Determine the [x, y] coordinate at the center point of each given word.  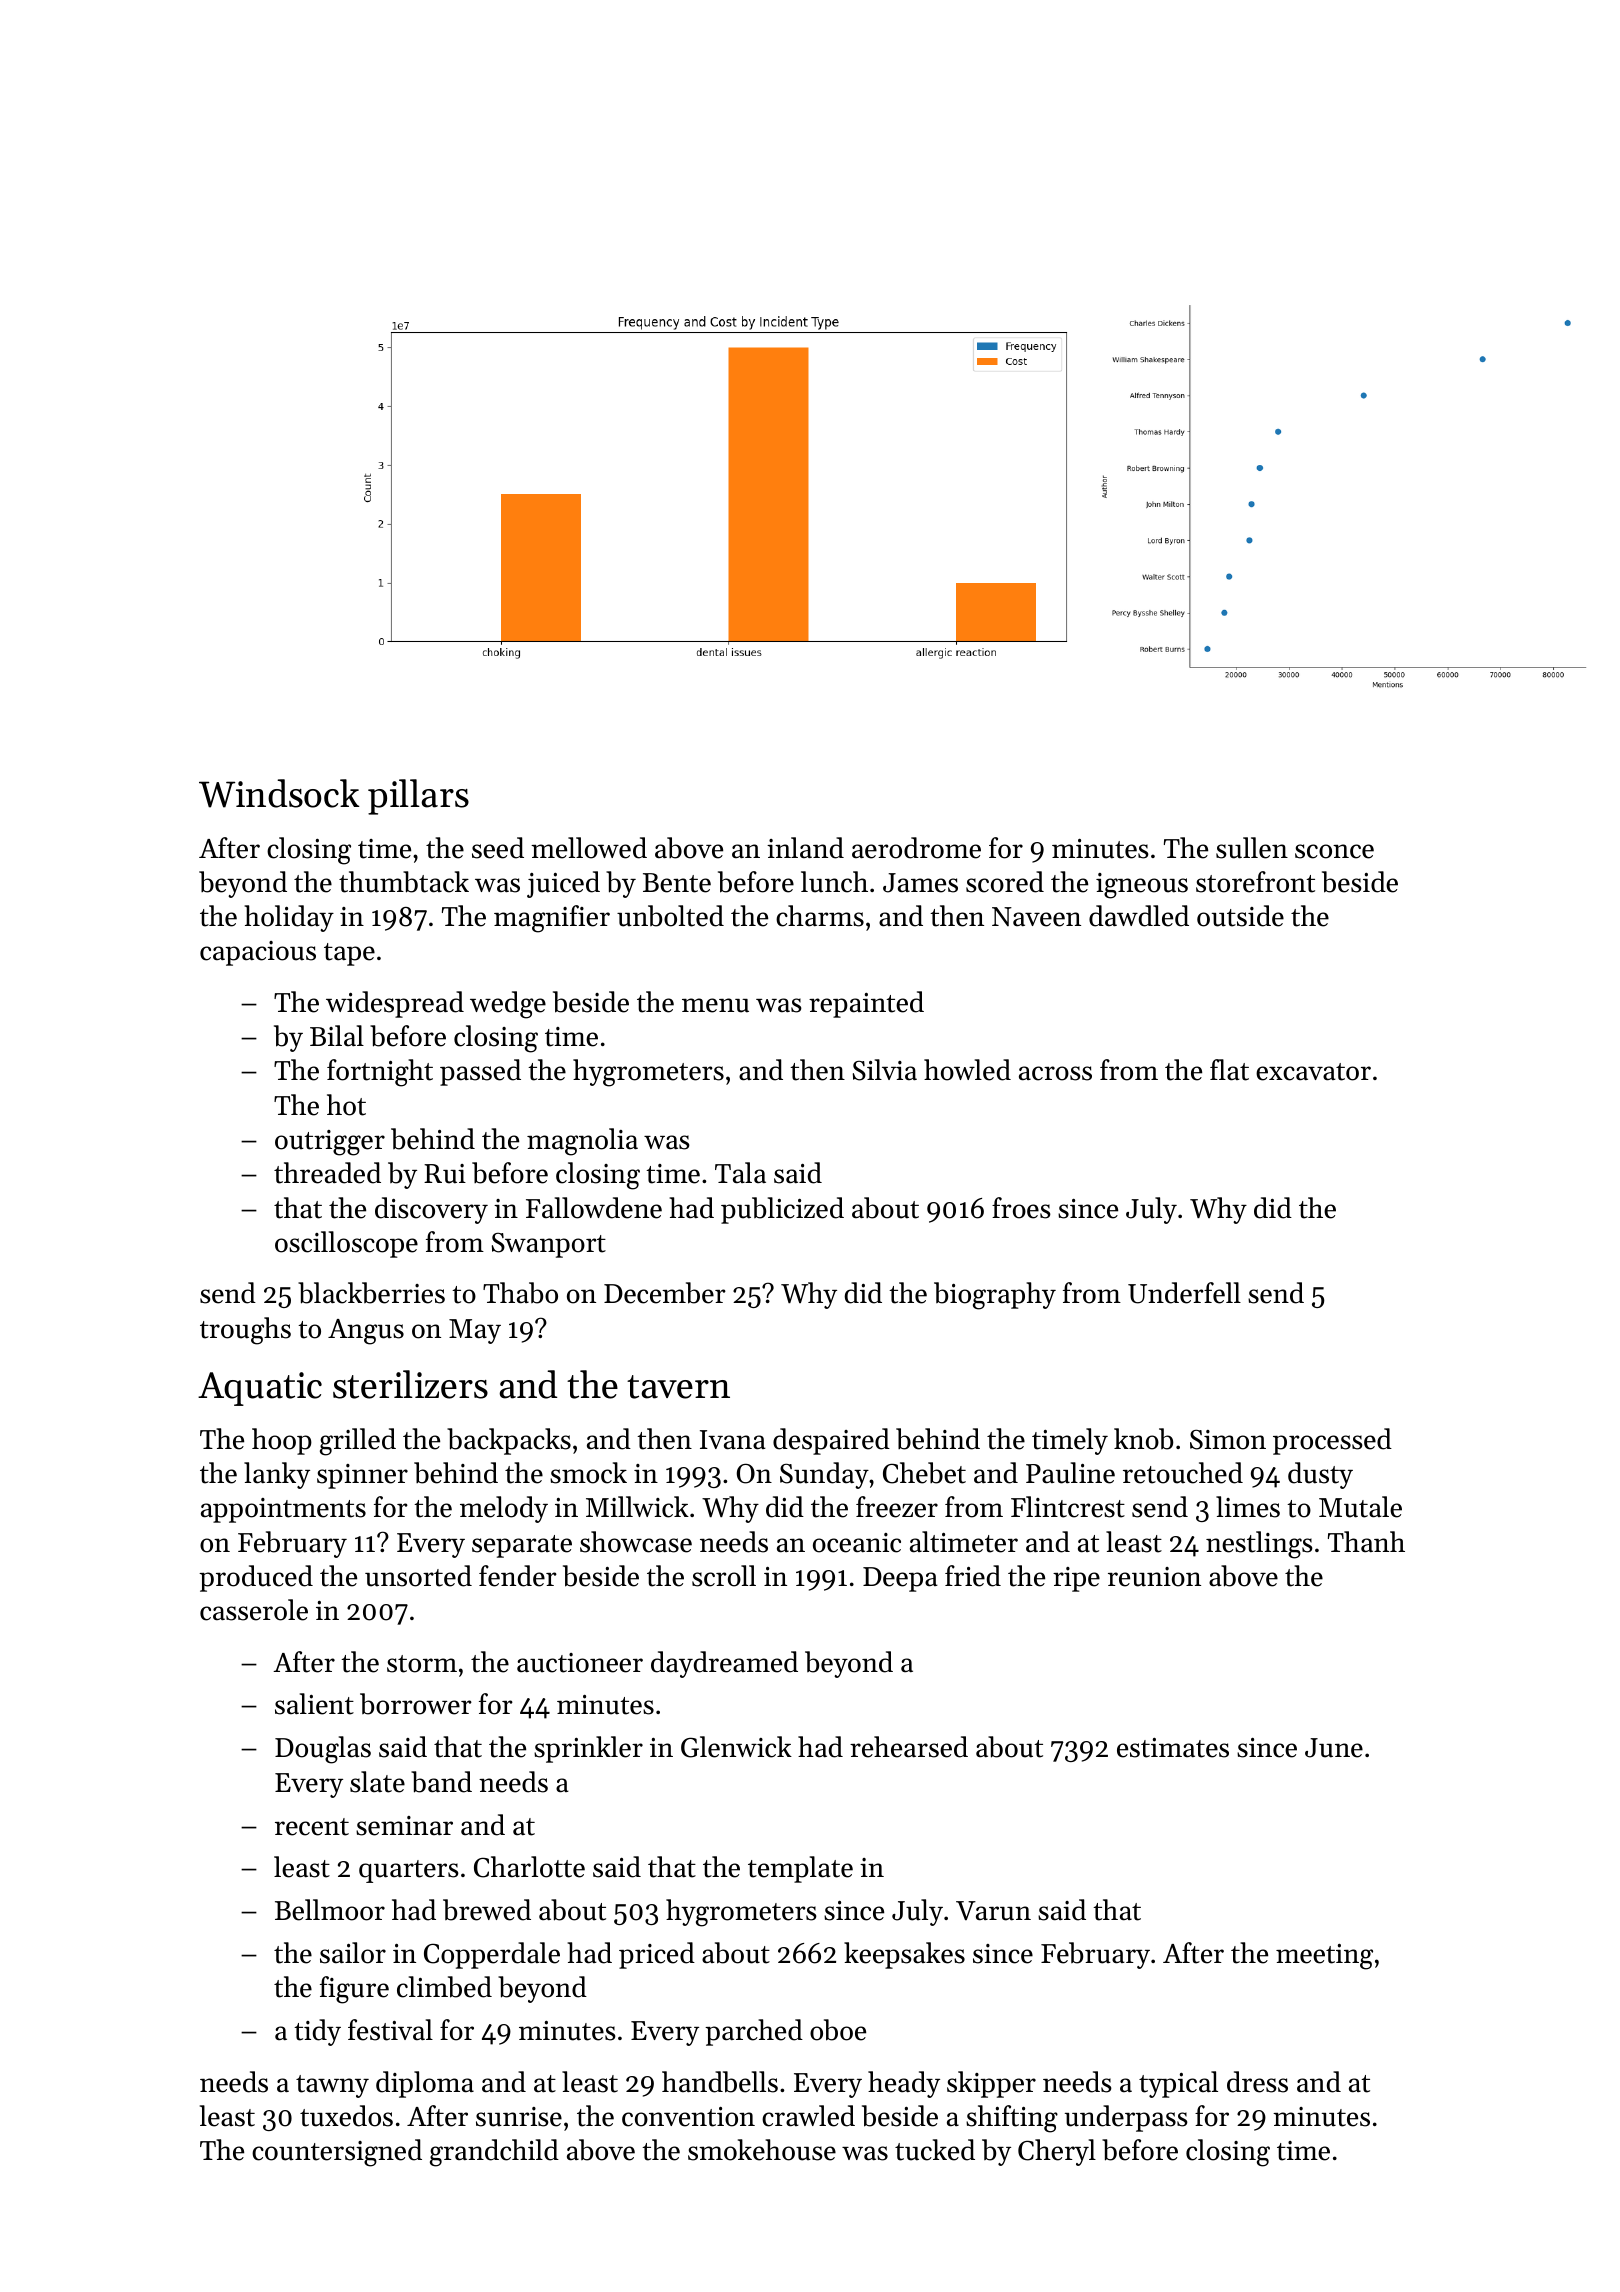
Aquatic [260, 1389]
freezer [897, 1507]
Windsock [279, 793]
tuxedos [346, 2116]
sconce [1334, 851]
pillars [418, 797]
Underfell [1184, 1293]
